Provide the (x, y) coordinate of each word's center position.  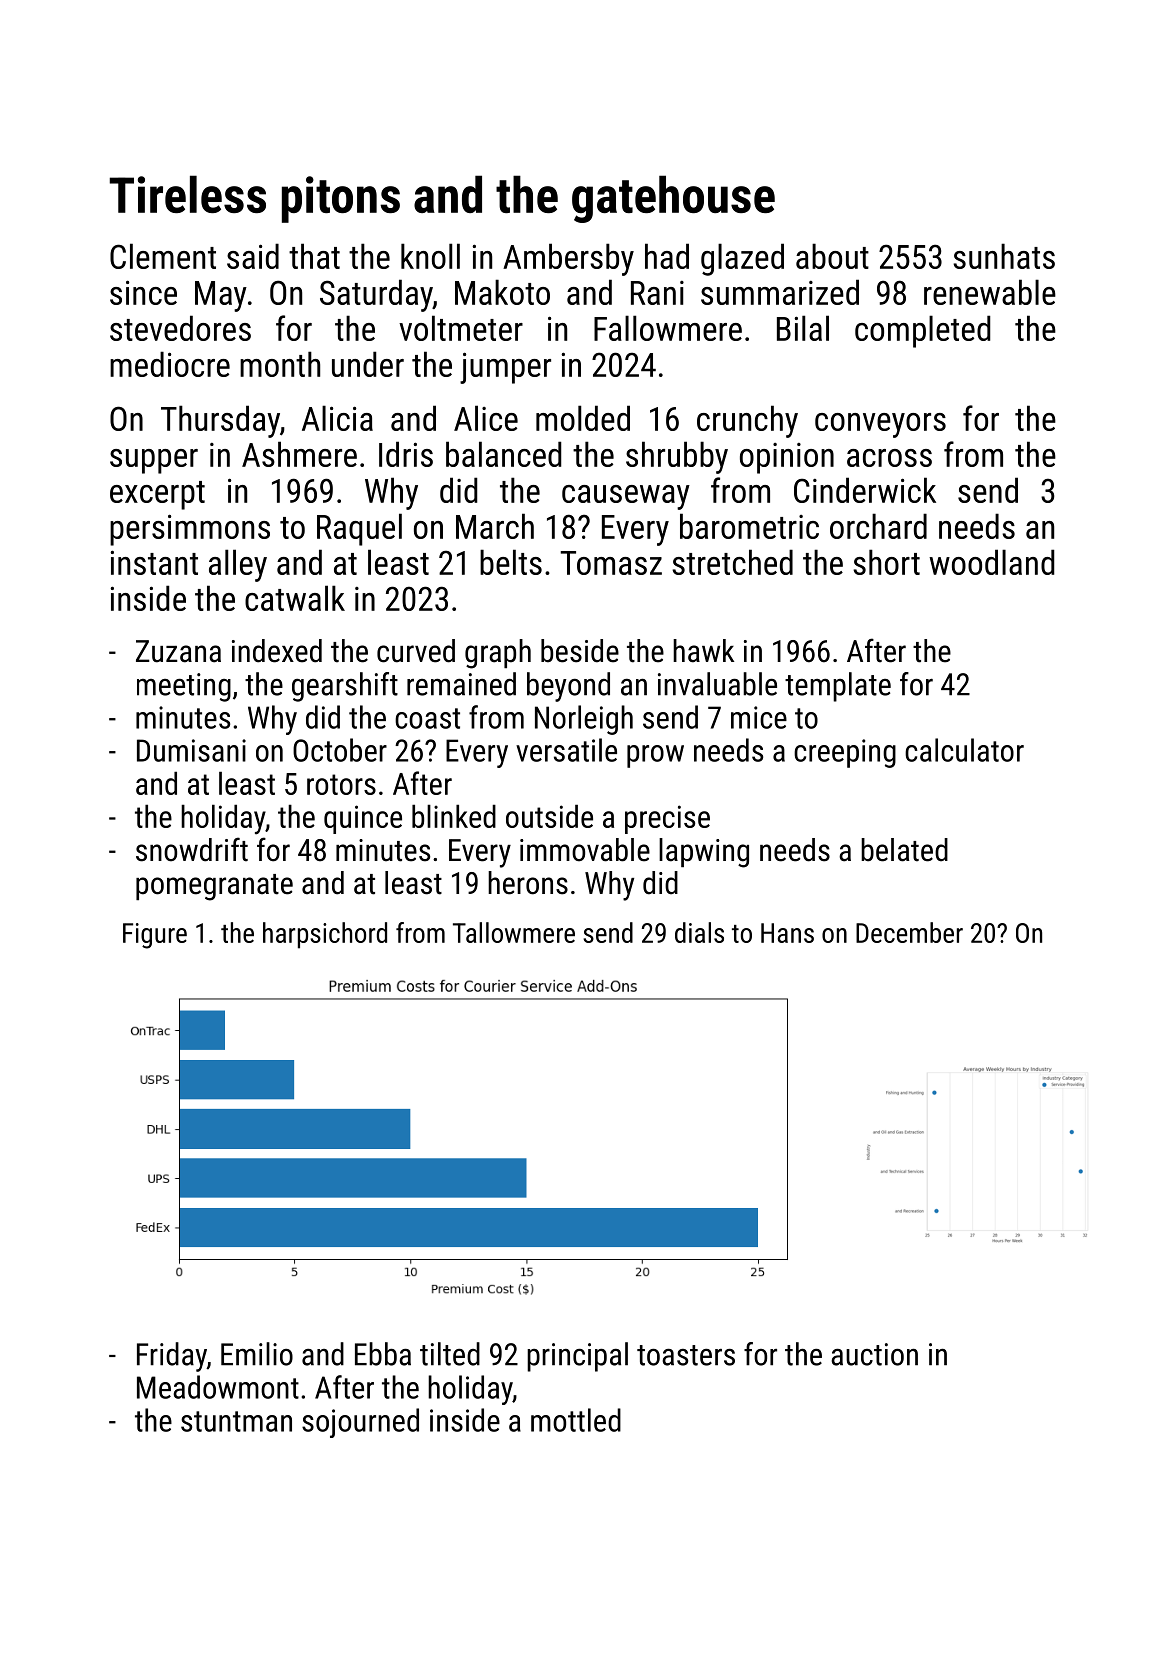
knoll (430, 256)
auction (874, 1354)
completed (923, 331)
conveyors (880, 425)
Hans (787, 933)
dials (699, 932)
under (368, 364)
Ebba (383, 1354)
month (280, 364)
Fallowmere (668, 328)
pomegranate (214, 887)
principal (577, 1357)
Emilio (257, 1354)
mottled (576, 1420)
